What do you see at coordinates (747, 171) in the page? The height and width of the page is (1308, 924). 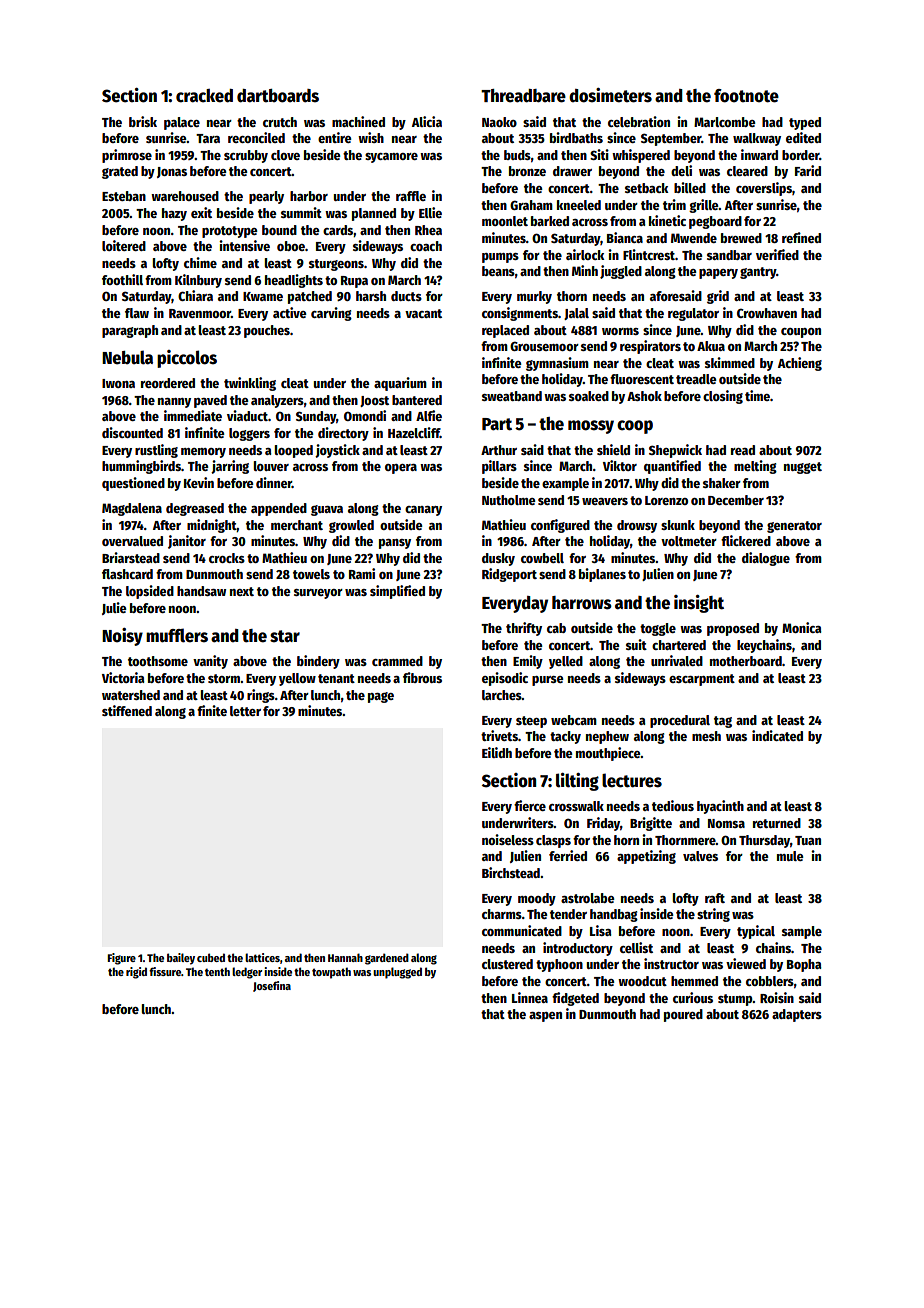 I see `cleared` at bounding box center [747, 171].
